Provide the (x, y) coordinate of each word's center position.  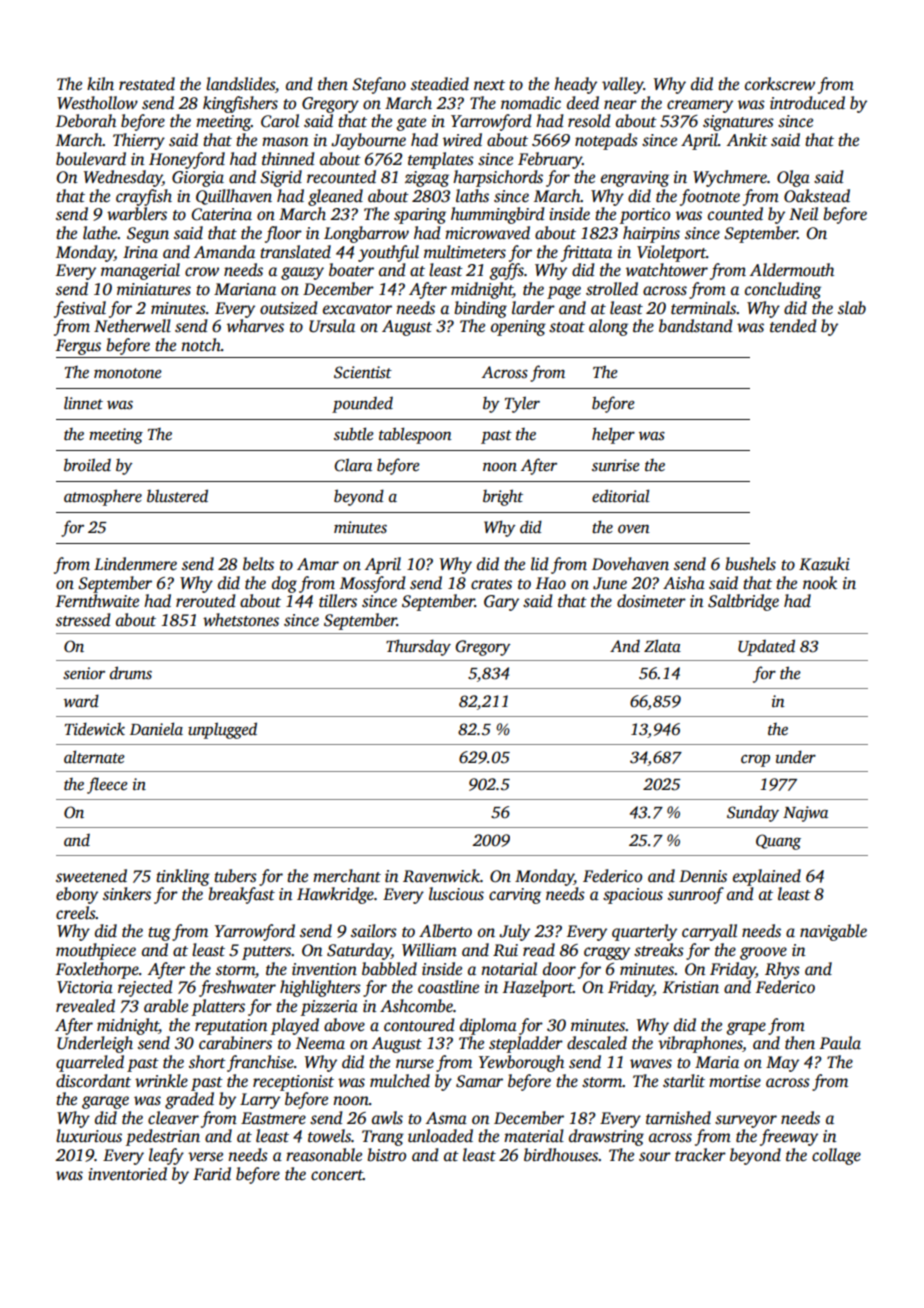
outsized (288, 308)
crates (491, 584)
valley (623, 85)
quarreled (90, 1063)
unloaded (440, 1136)
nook (820, 583)
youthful (388, 253)
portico (645, 216)
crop (755, 760)
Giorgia (198, 179)
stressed (83, 620)
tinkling (183, 877)
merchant (347, 876)
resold (589, 121)
